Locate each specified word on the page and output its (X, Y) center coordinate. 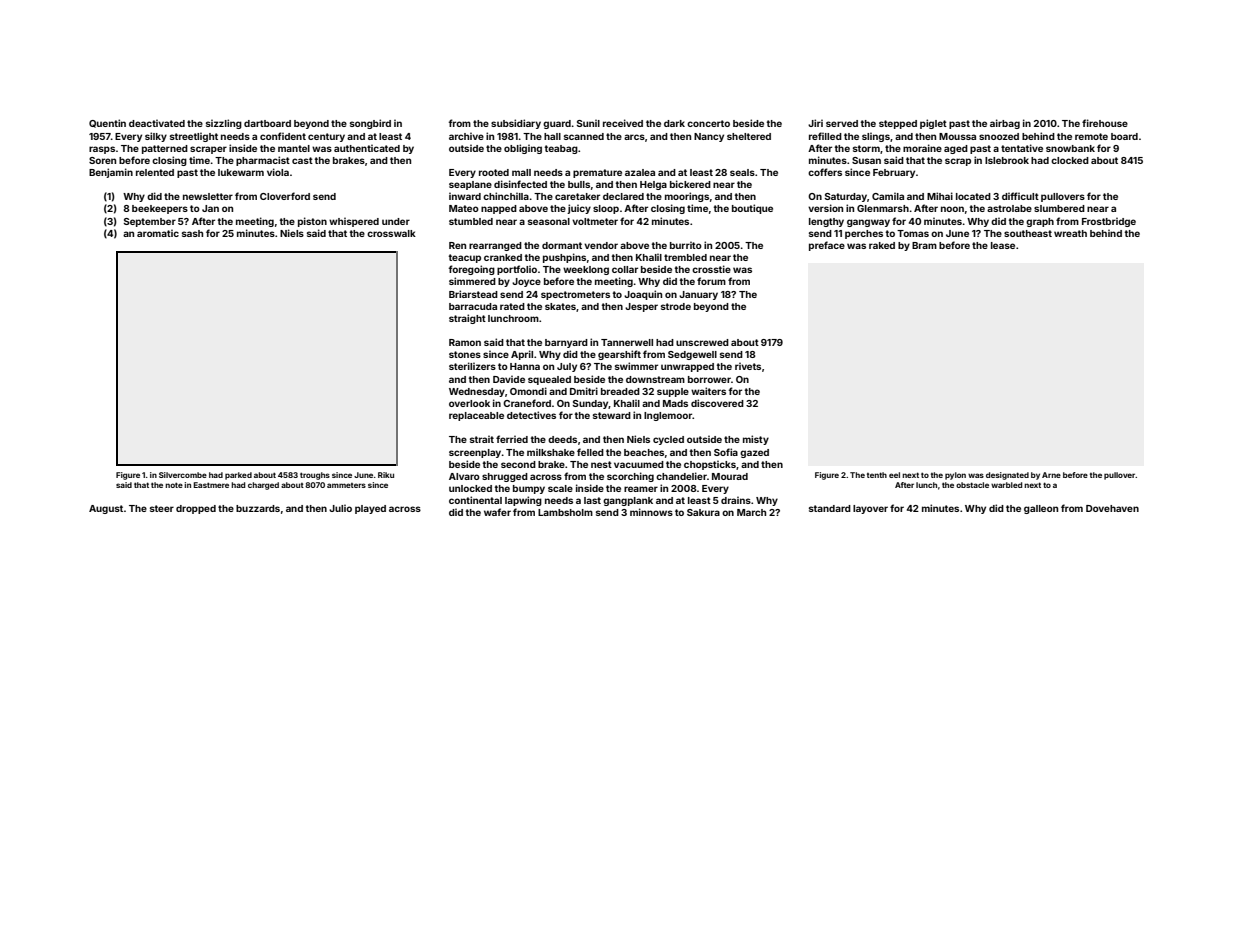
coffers (825, 172)
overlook (469, 403)
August (106, 509)
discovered (717, 403)
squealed (549, 380)
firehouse (1105, 123)
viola (278, 172)
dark (674, 123)
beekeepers (160, 209)
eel (894, 475)
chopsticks (710, 465)
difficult (1020, 196)
